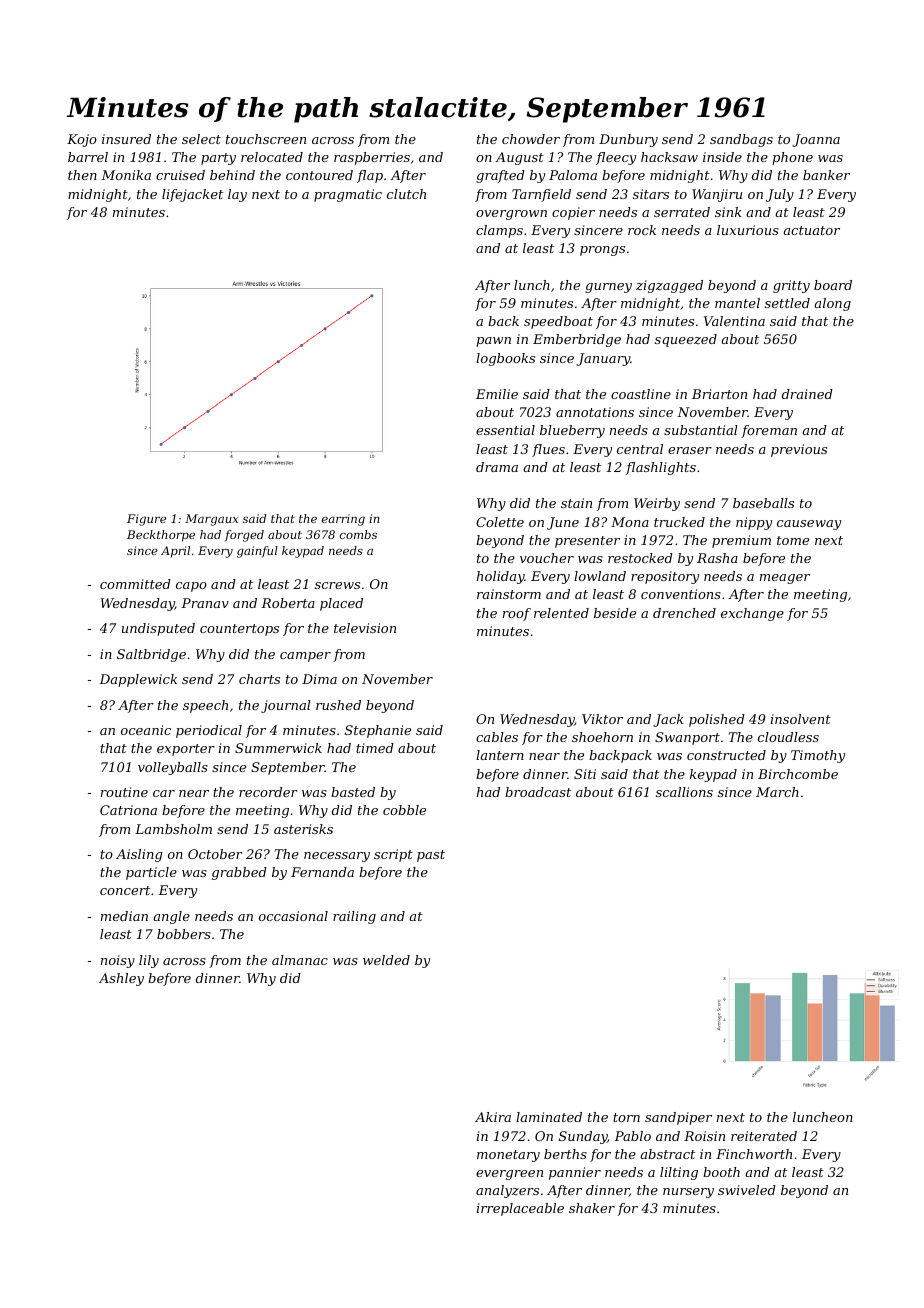 The image size is (924, 1308). Describe the element at coordinates (500, 577) in the document. I see `holiday` at that location.
